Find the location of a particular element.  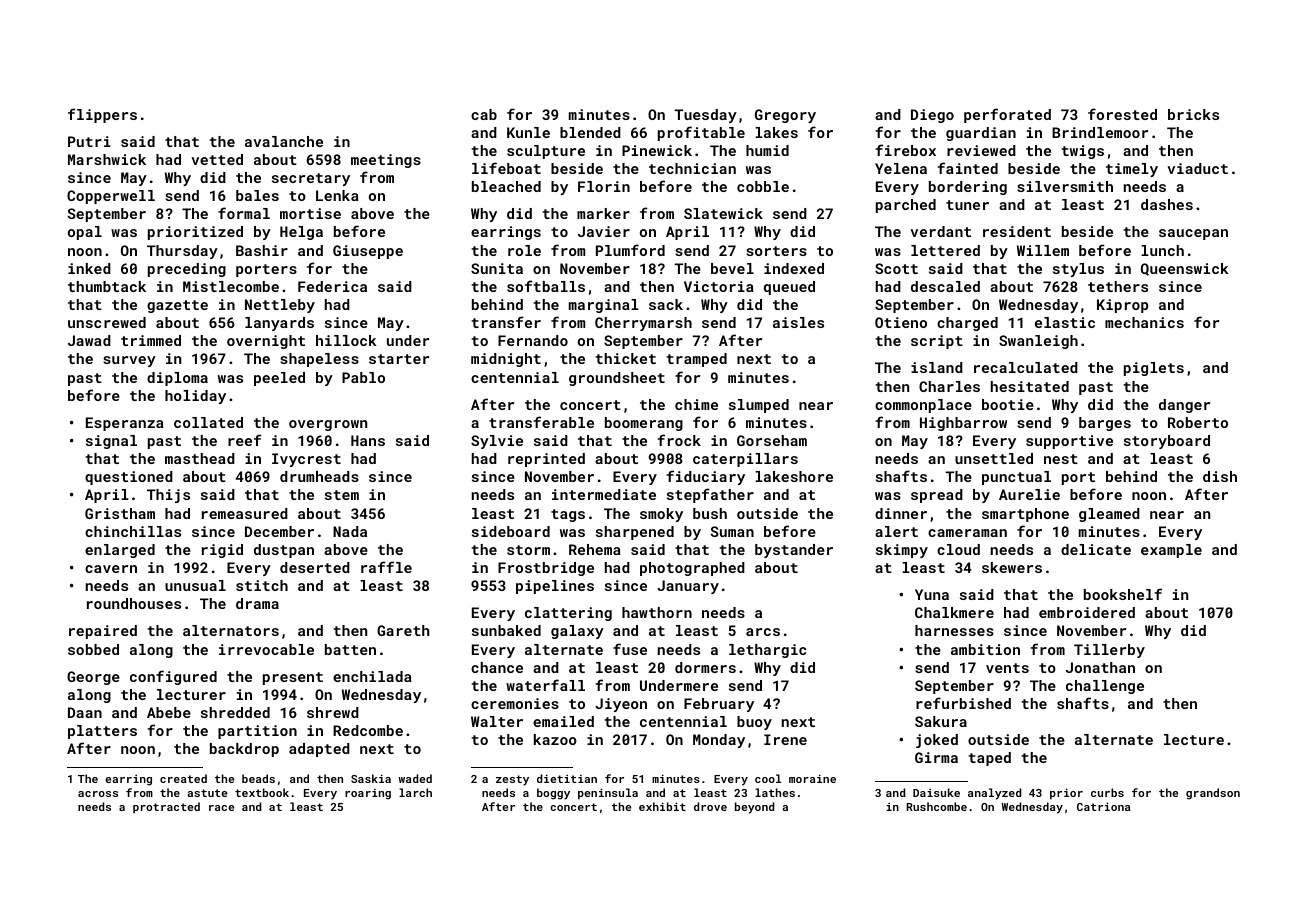

recalculated is located at coordinates (1026, 367).
